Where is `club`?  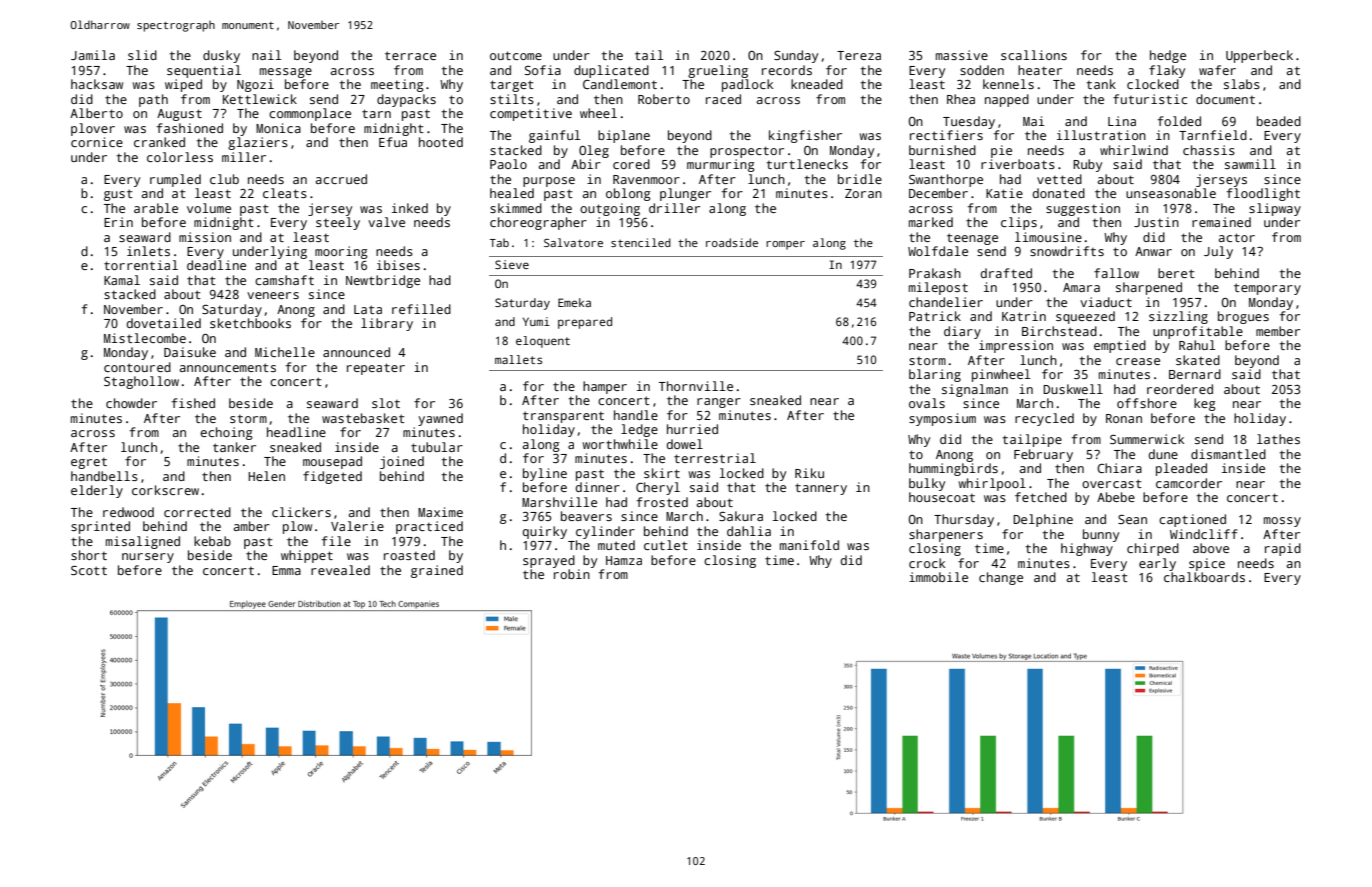 club is located at coordinates (224, 179).
